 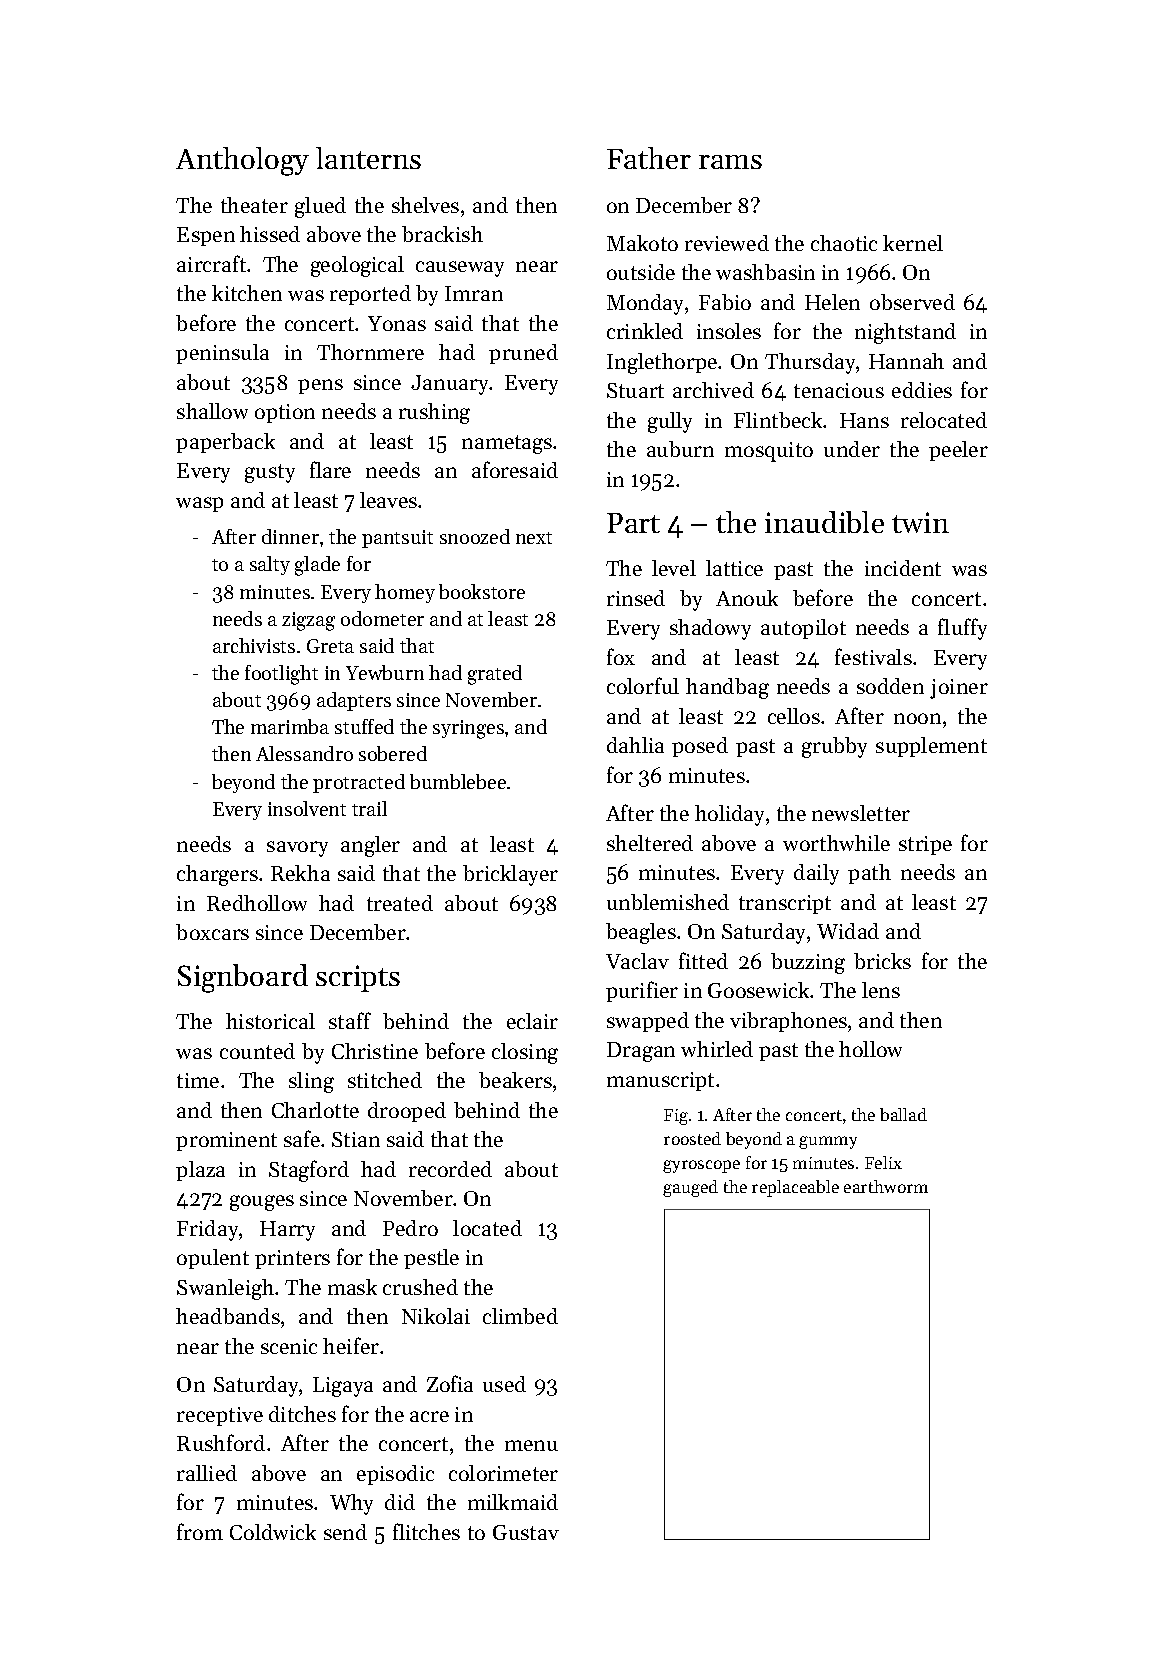 What do you see at coordinates (903, 1114) in the page?
I see `ballad` at bounding box center [903, 1114].
